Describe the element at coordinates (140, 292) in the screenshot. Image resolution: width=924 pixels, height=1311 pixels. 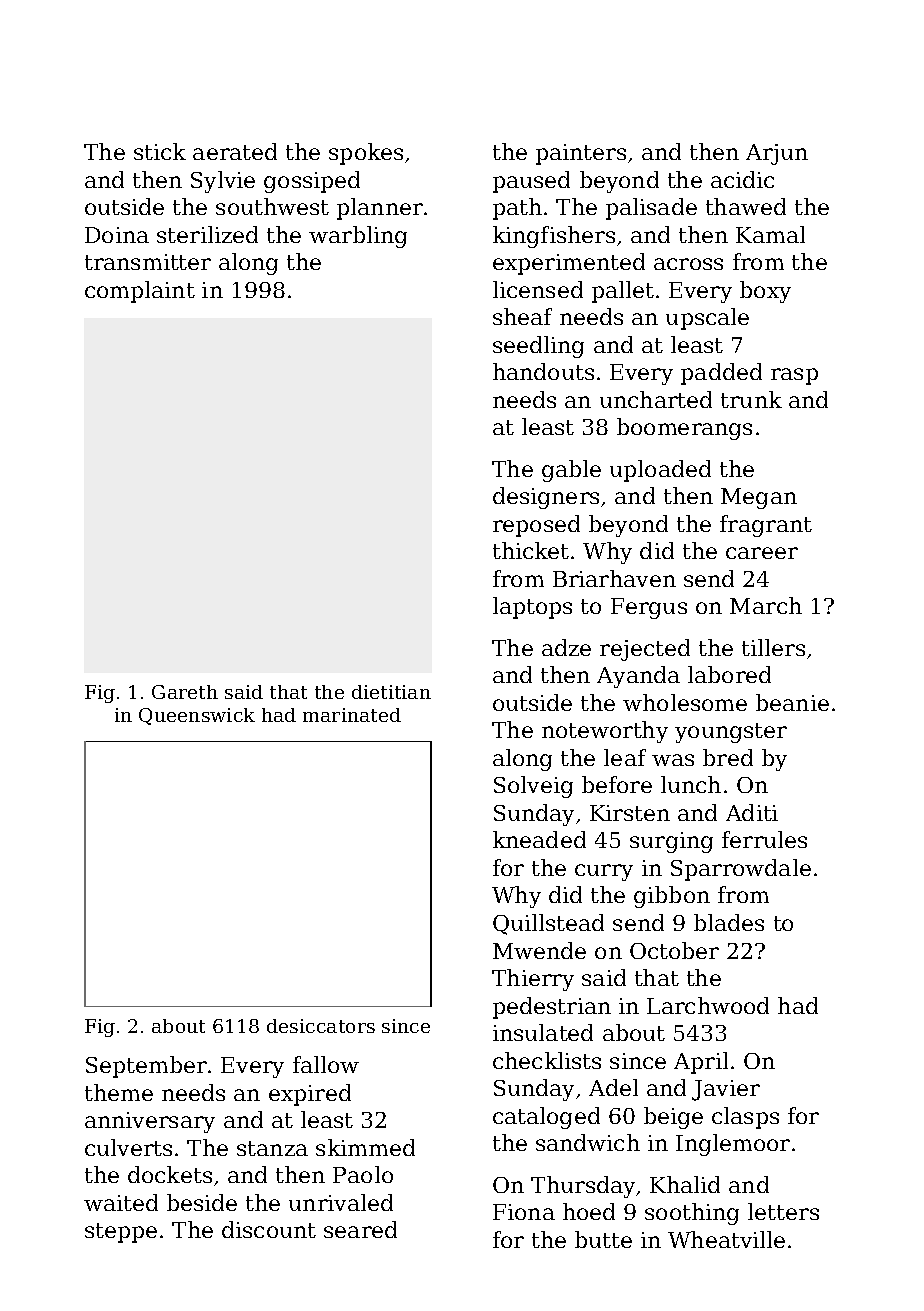
I see `complaint` at that location.
